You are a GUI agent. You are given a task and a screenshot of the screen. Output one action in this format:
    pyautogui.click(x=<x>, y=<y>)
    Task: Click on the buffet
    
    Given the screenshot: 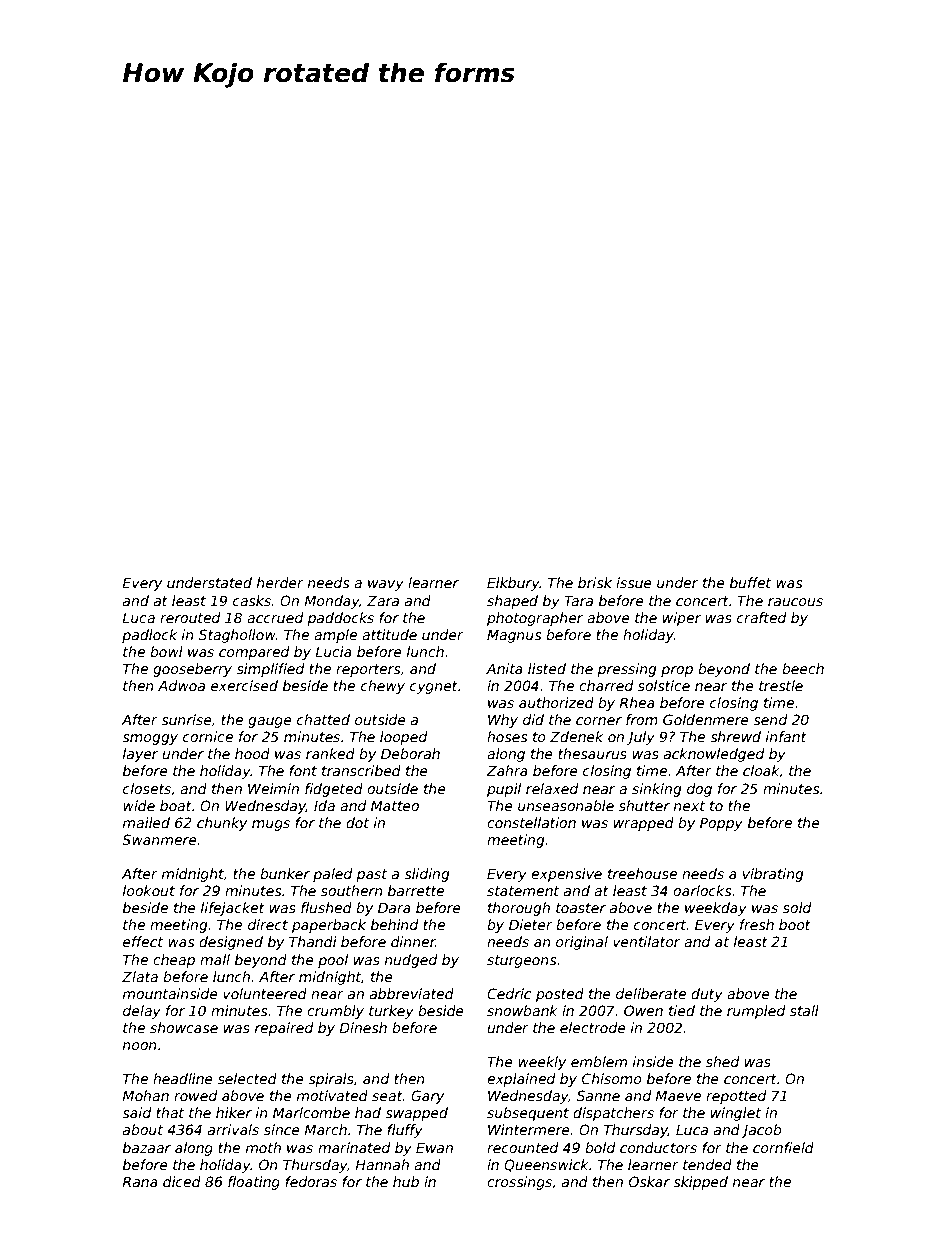 What is the action you would take?
    pyautogui.click(x=750, y=582)
